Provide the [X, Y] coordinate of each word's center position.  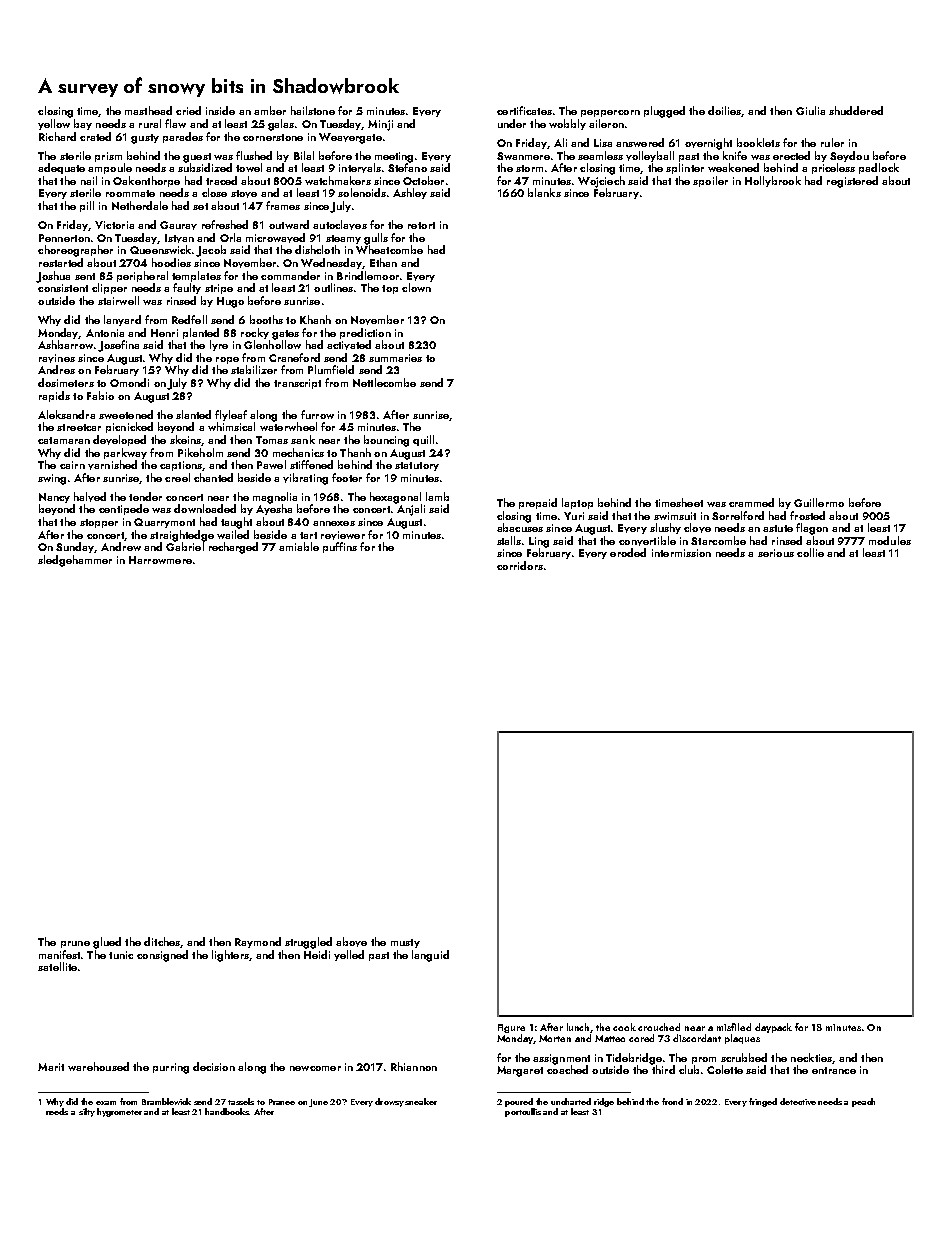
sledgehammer [75, 561]
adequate [61, 168]
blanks [544, 192]
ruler [832, 142]
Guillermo [819, 502]
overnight [708, 144]
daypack [773, 1028]
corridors [520, 565]
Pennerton [64, 238]
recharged [233, 548]
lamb [437, 496]
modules [890, 540]
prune [75, 944]
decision [214, 1066]
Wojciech [601, 182]
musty [405, 943]
